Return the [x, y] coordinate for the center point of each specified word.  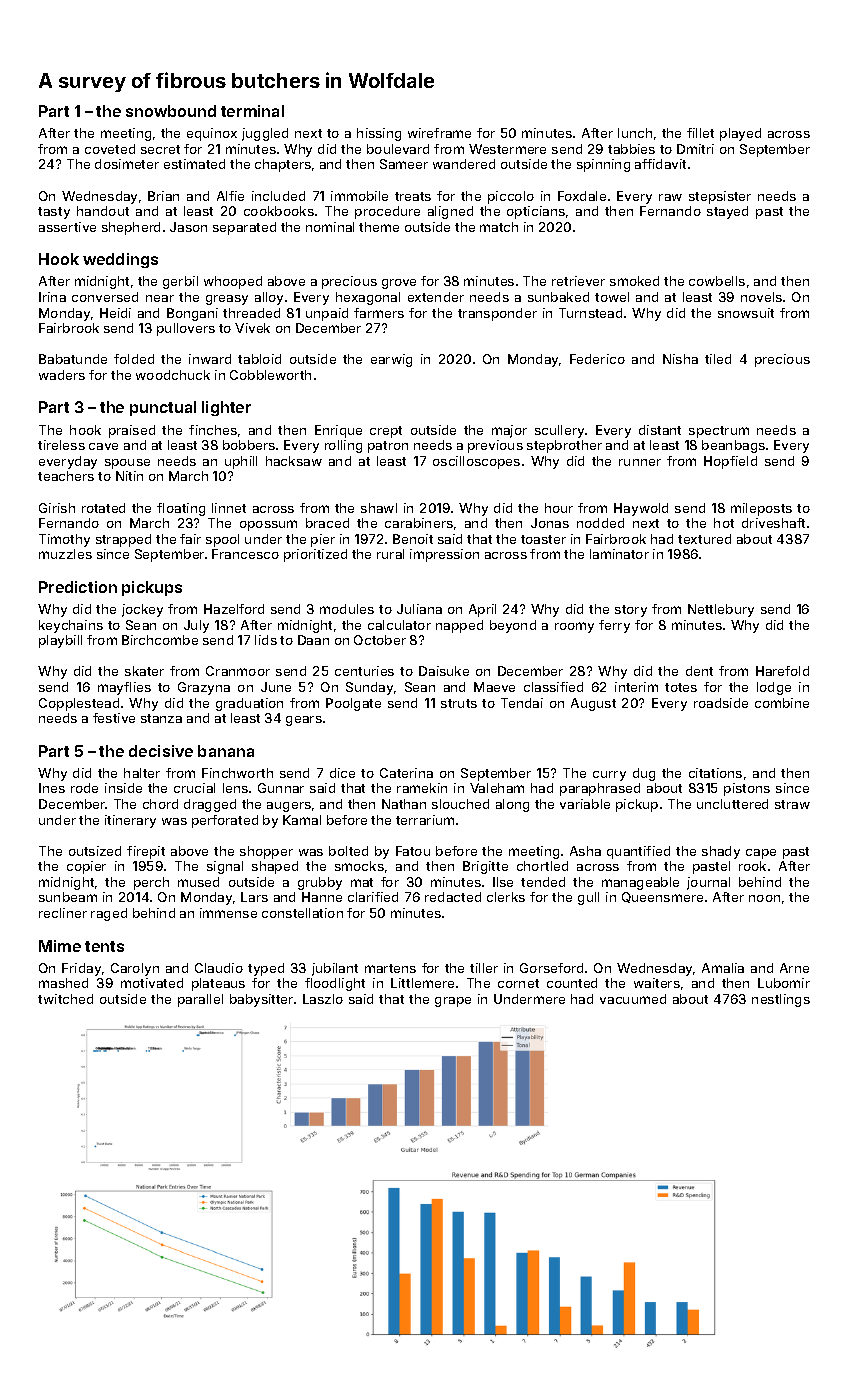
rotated [103, 508]
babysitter [261, 1000]
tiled [718, 359]
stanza [161, 718]
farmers [379, 313]
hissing [379, 134]
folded [134, 359]
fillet [700, 133]
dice [342, 773]
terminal [252, 111]
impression [444, 555]
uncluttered [732, 804]
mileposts [761, 509]
